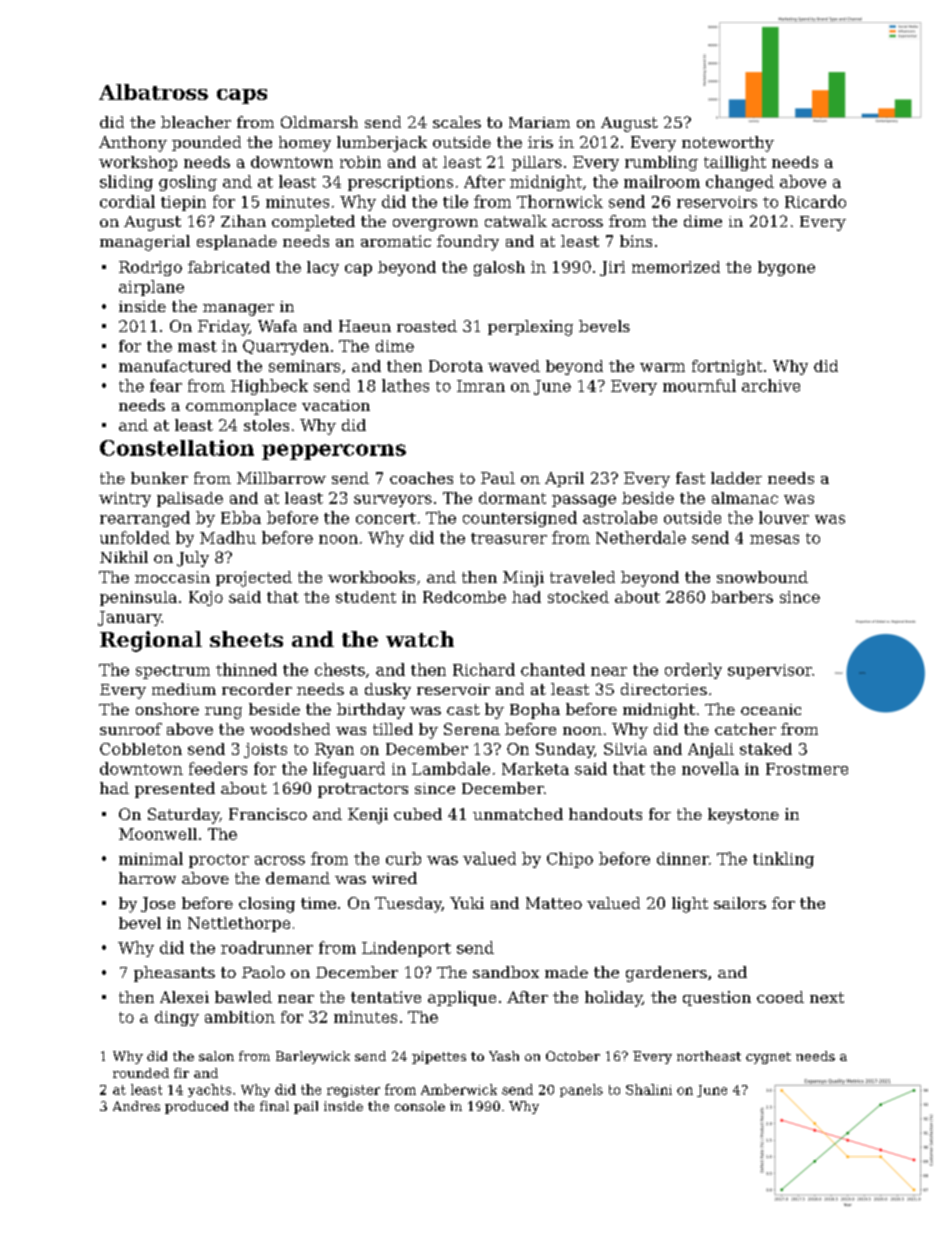 This image has width=952, height=1233. Describe the element at coordinates (530, 328) in the image. I see `perplexing` at that location.
